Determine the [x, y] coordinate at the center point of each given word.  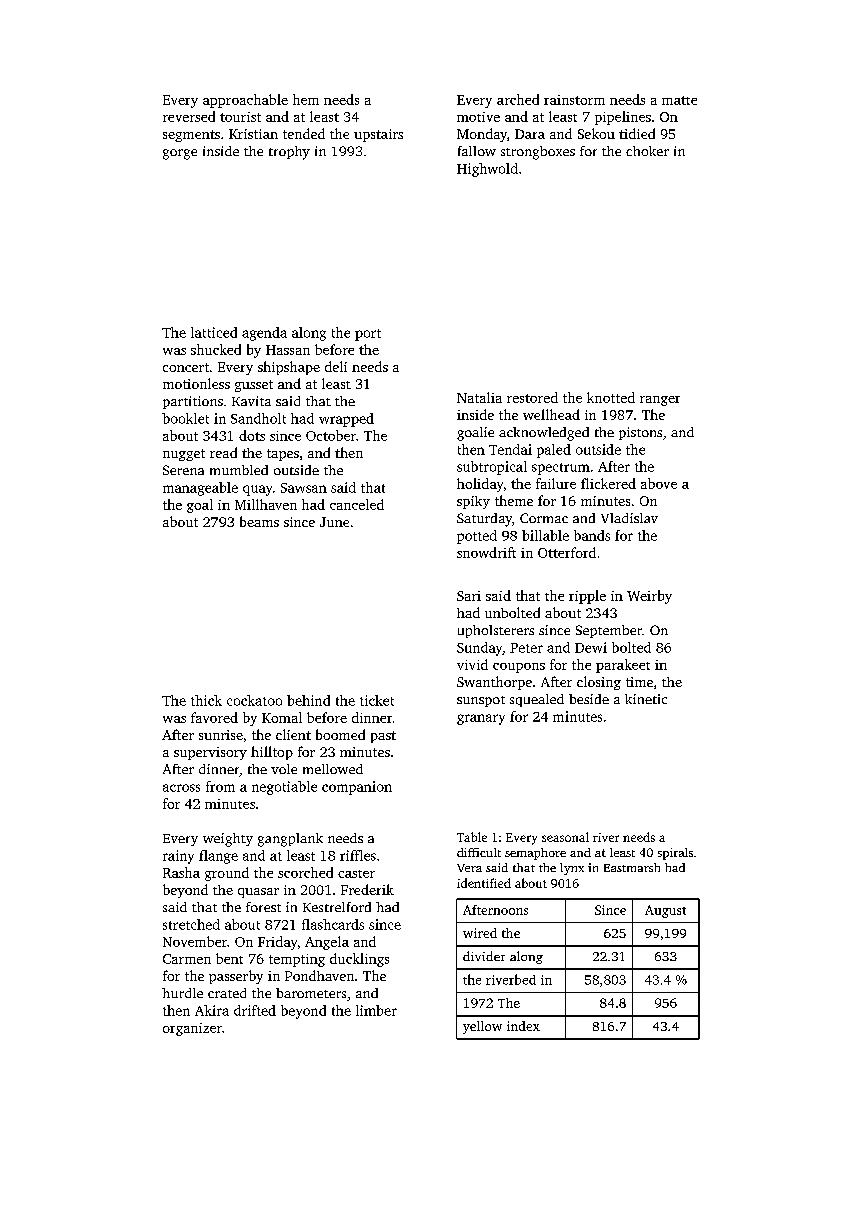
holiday [480, 485]
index [523, 1026]
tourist [240, 117]
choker [647, 151]
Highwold [487, 170]
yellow [482, 1027]
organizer [192, 1029]
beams [259, 521]
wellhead [551, 414]
